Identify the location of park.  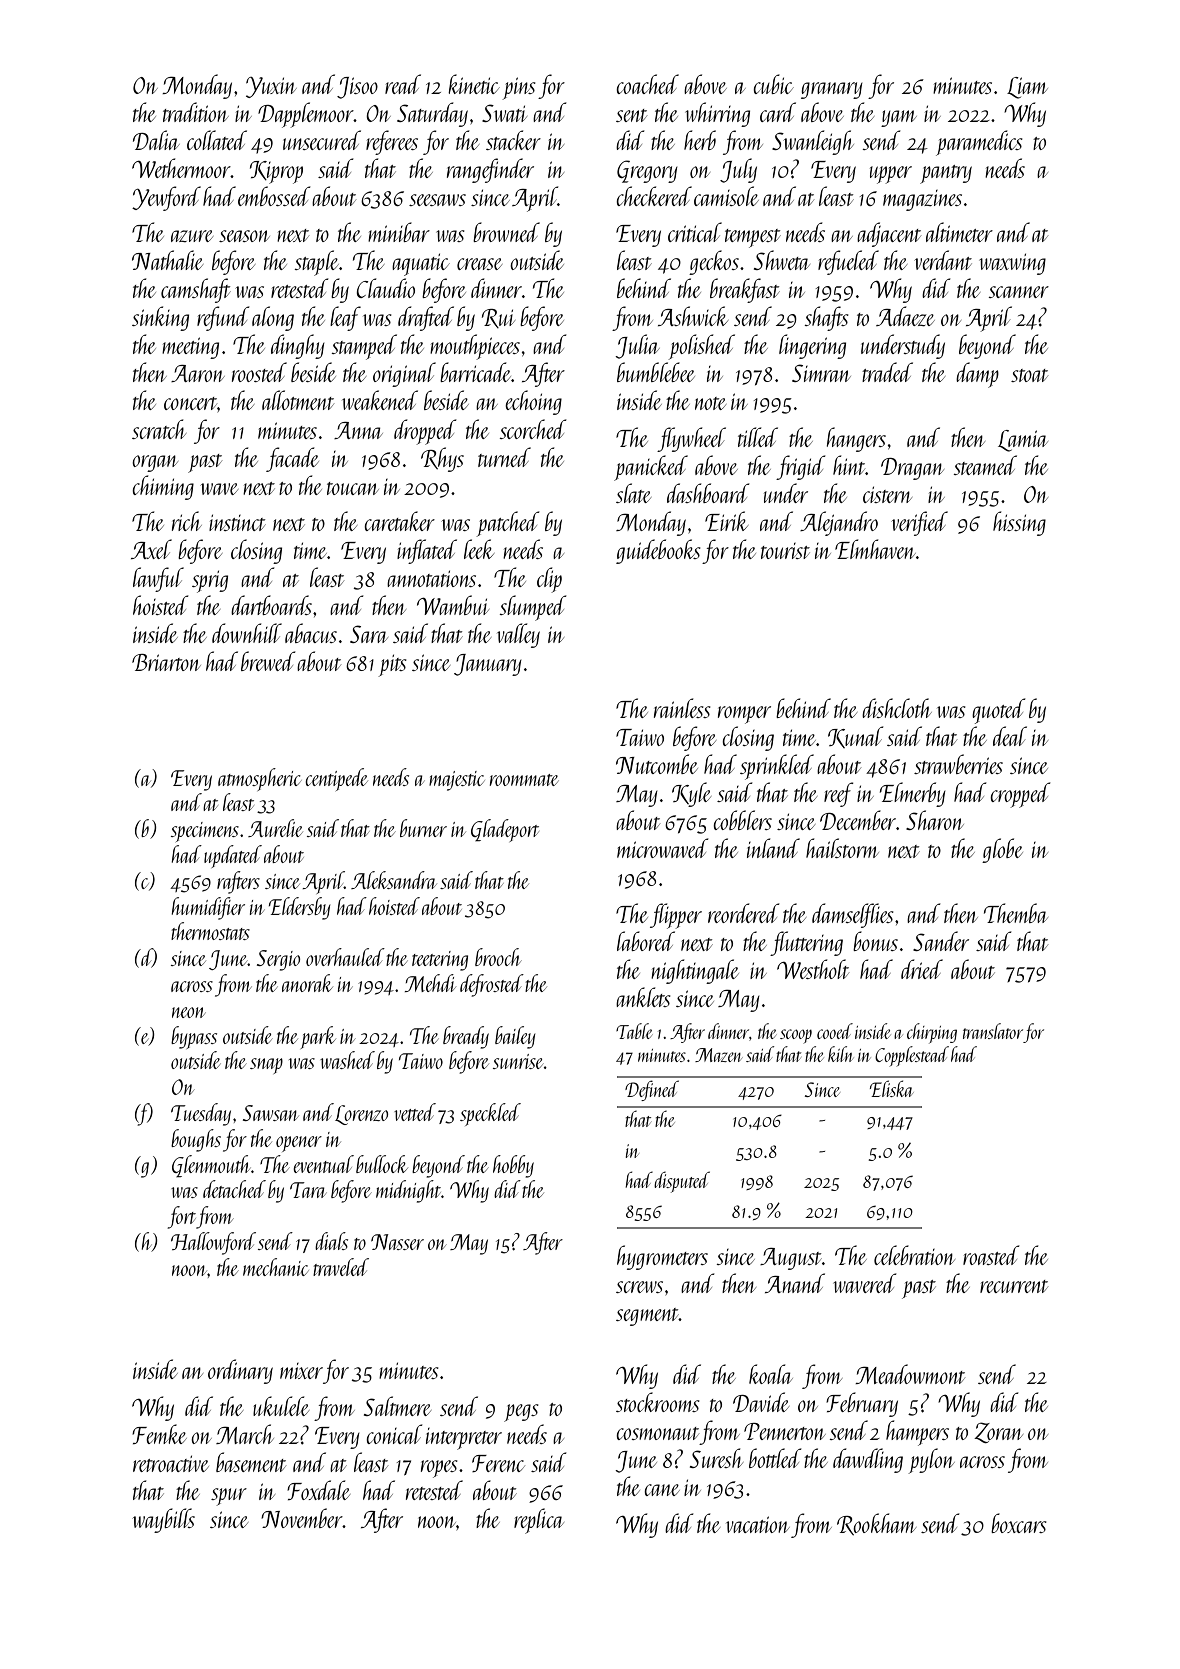
(318, 1037).
